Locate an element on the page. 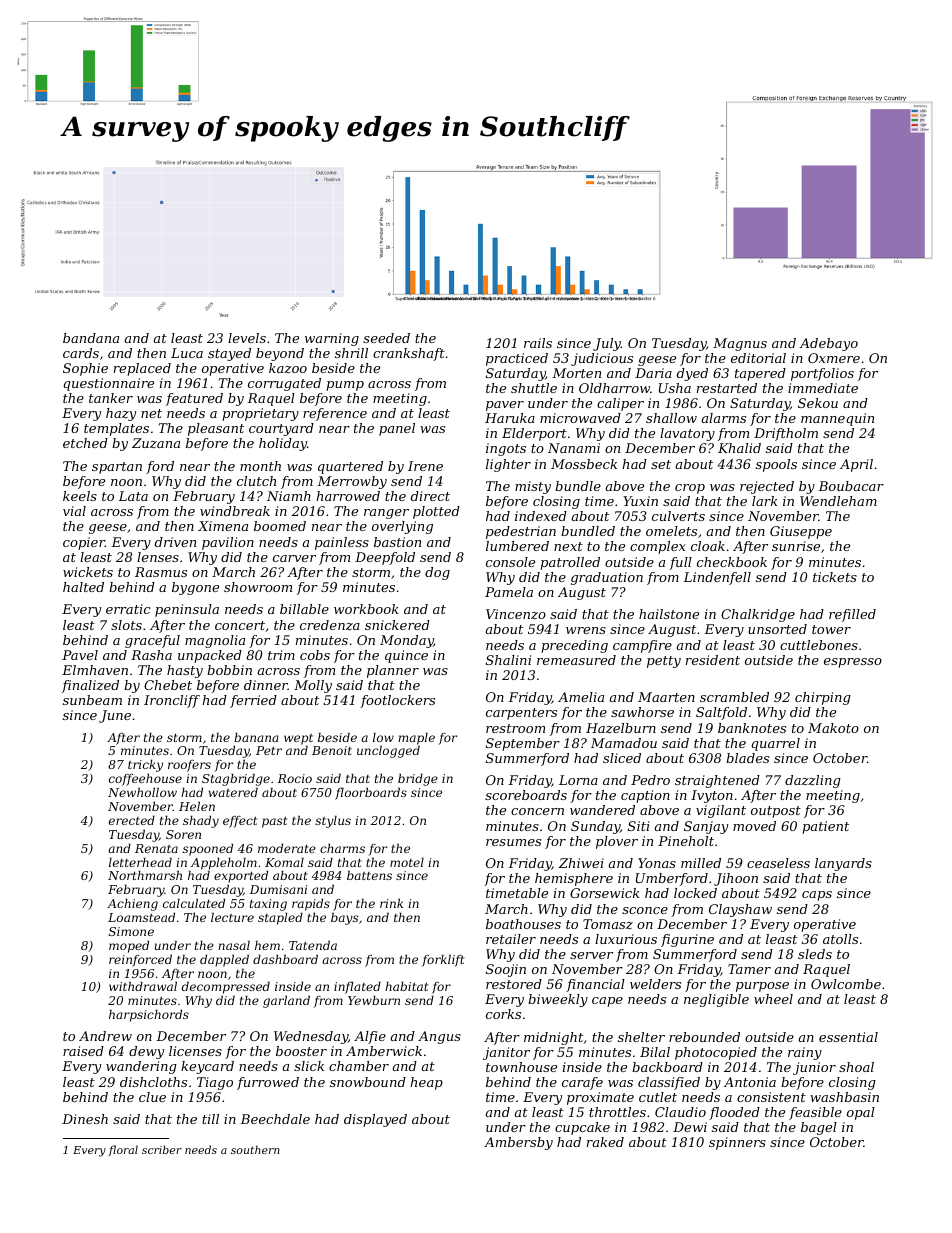 Image resolution: width=952 pixels, height=1233 pixels. alarms is located at coordinates (724, 418).
